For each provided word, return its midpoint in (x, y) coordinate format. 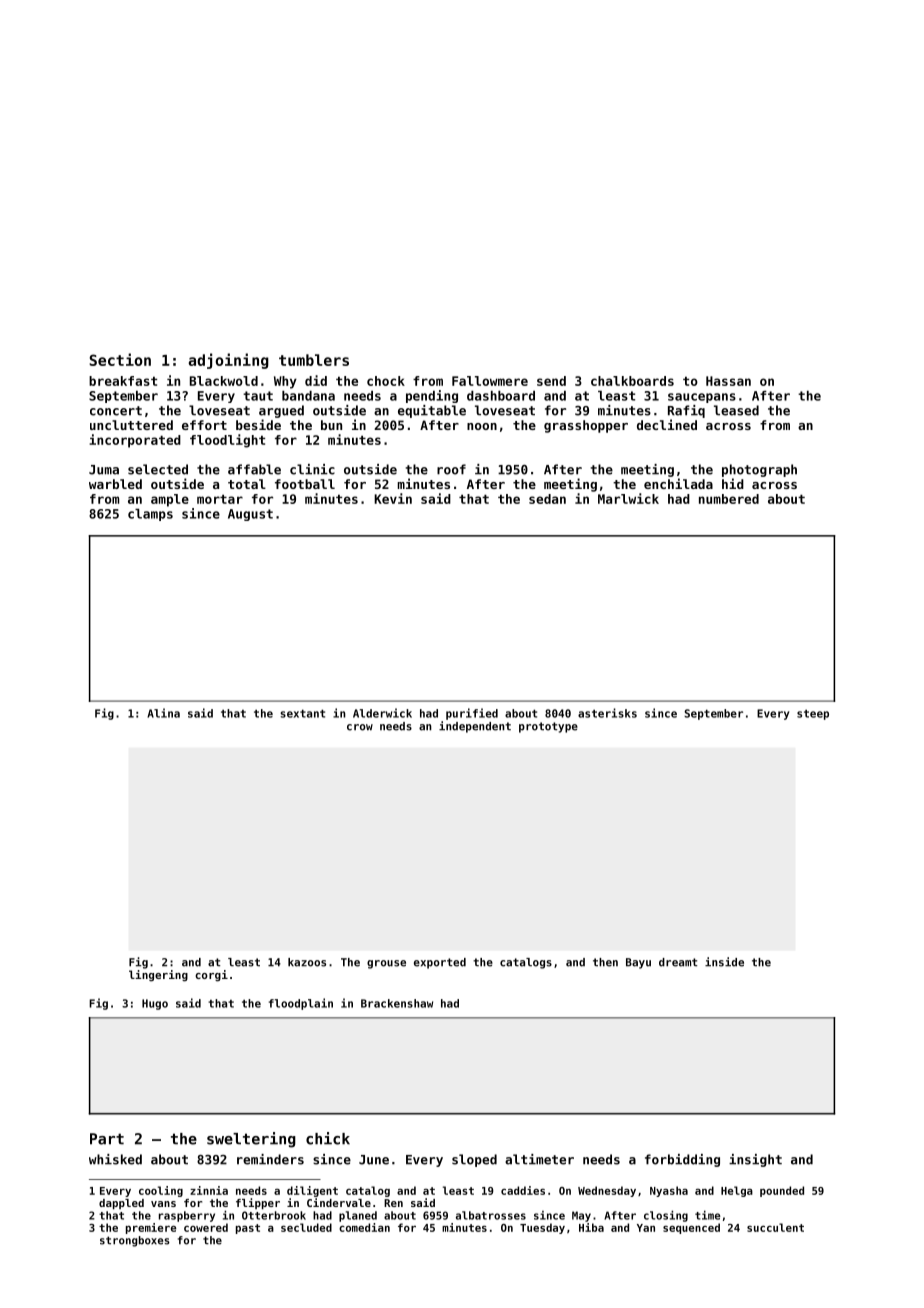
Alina (163, 713)
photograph (759, 470)
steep (813, 715)
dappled (121, 1204)
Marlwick (628, 498)
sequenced (691, 1228)
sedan (547, 499)
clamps (150, 515)
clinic (312, 469)
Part (107, 1139)
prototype (548, 727)
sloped (474, 1160)
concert (116, 411)
